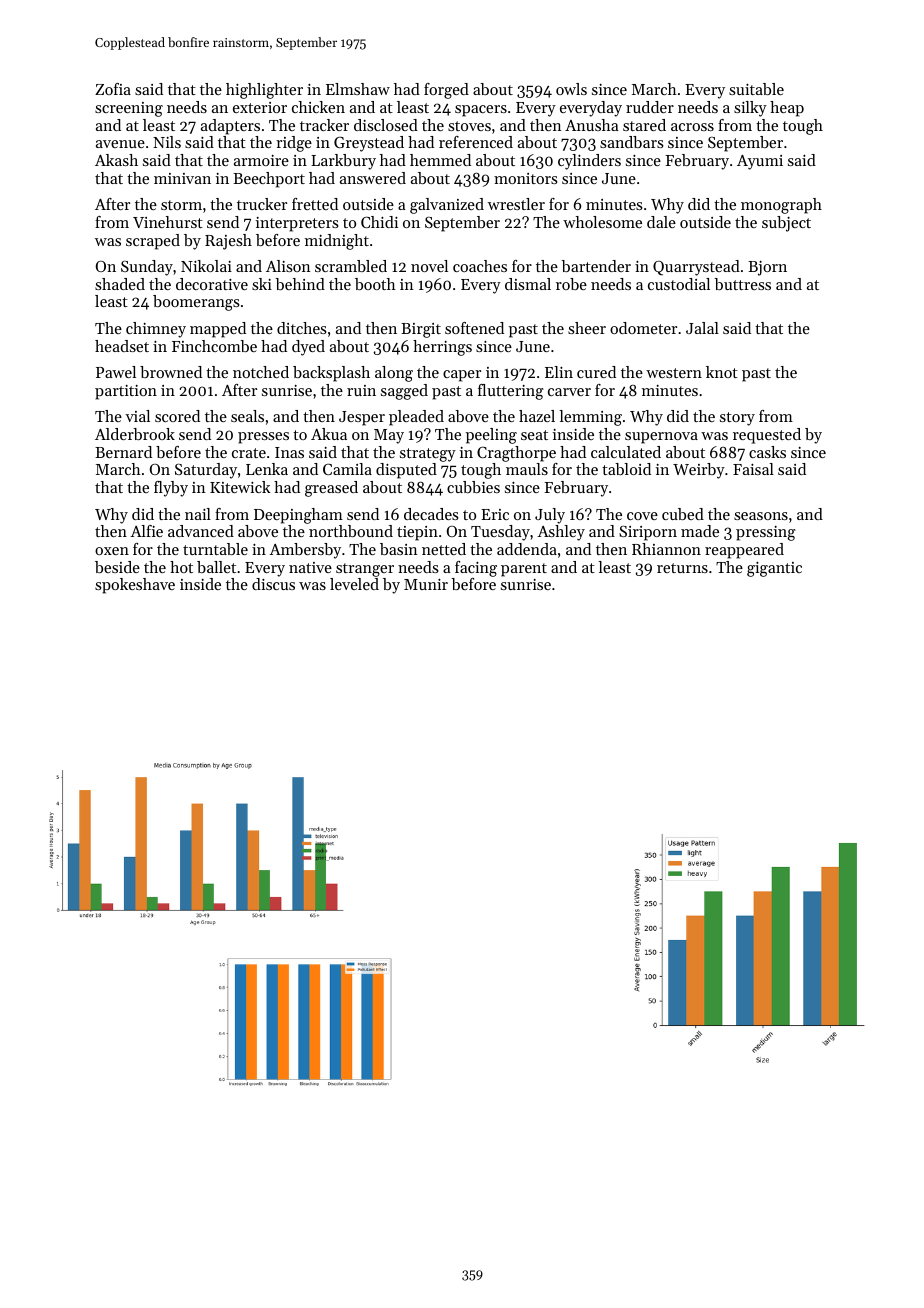  What do you see at coordinates (760, 162) in the screenshot?
I see `Ayumi` at bounding box center [760, 162].
